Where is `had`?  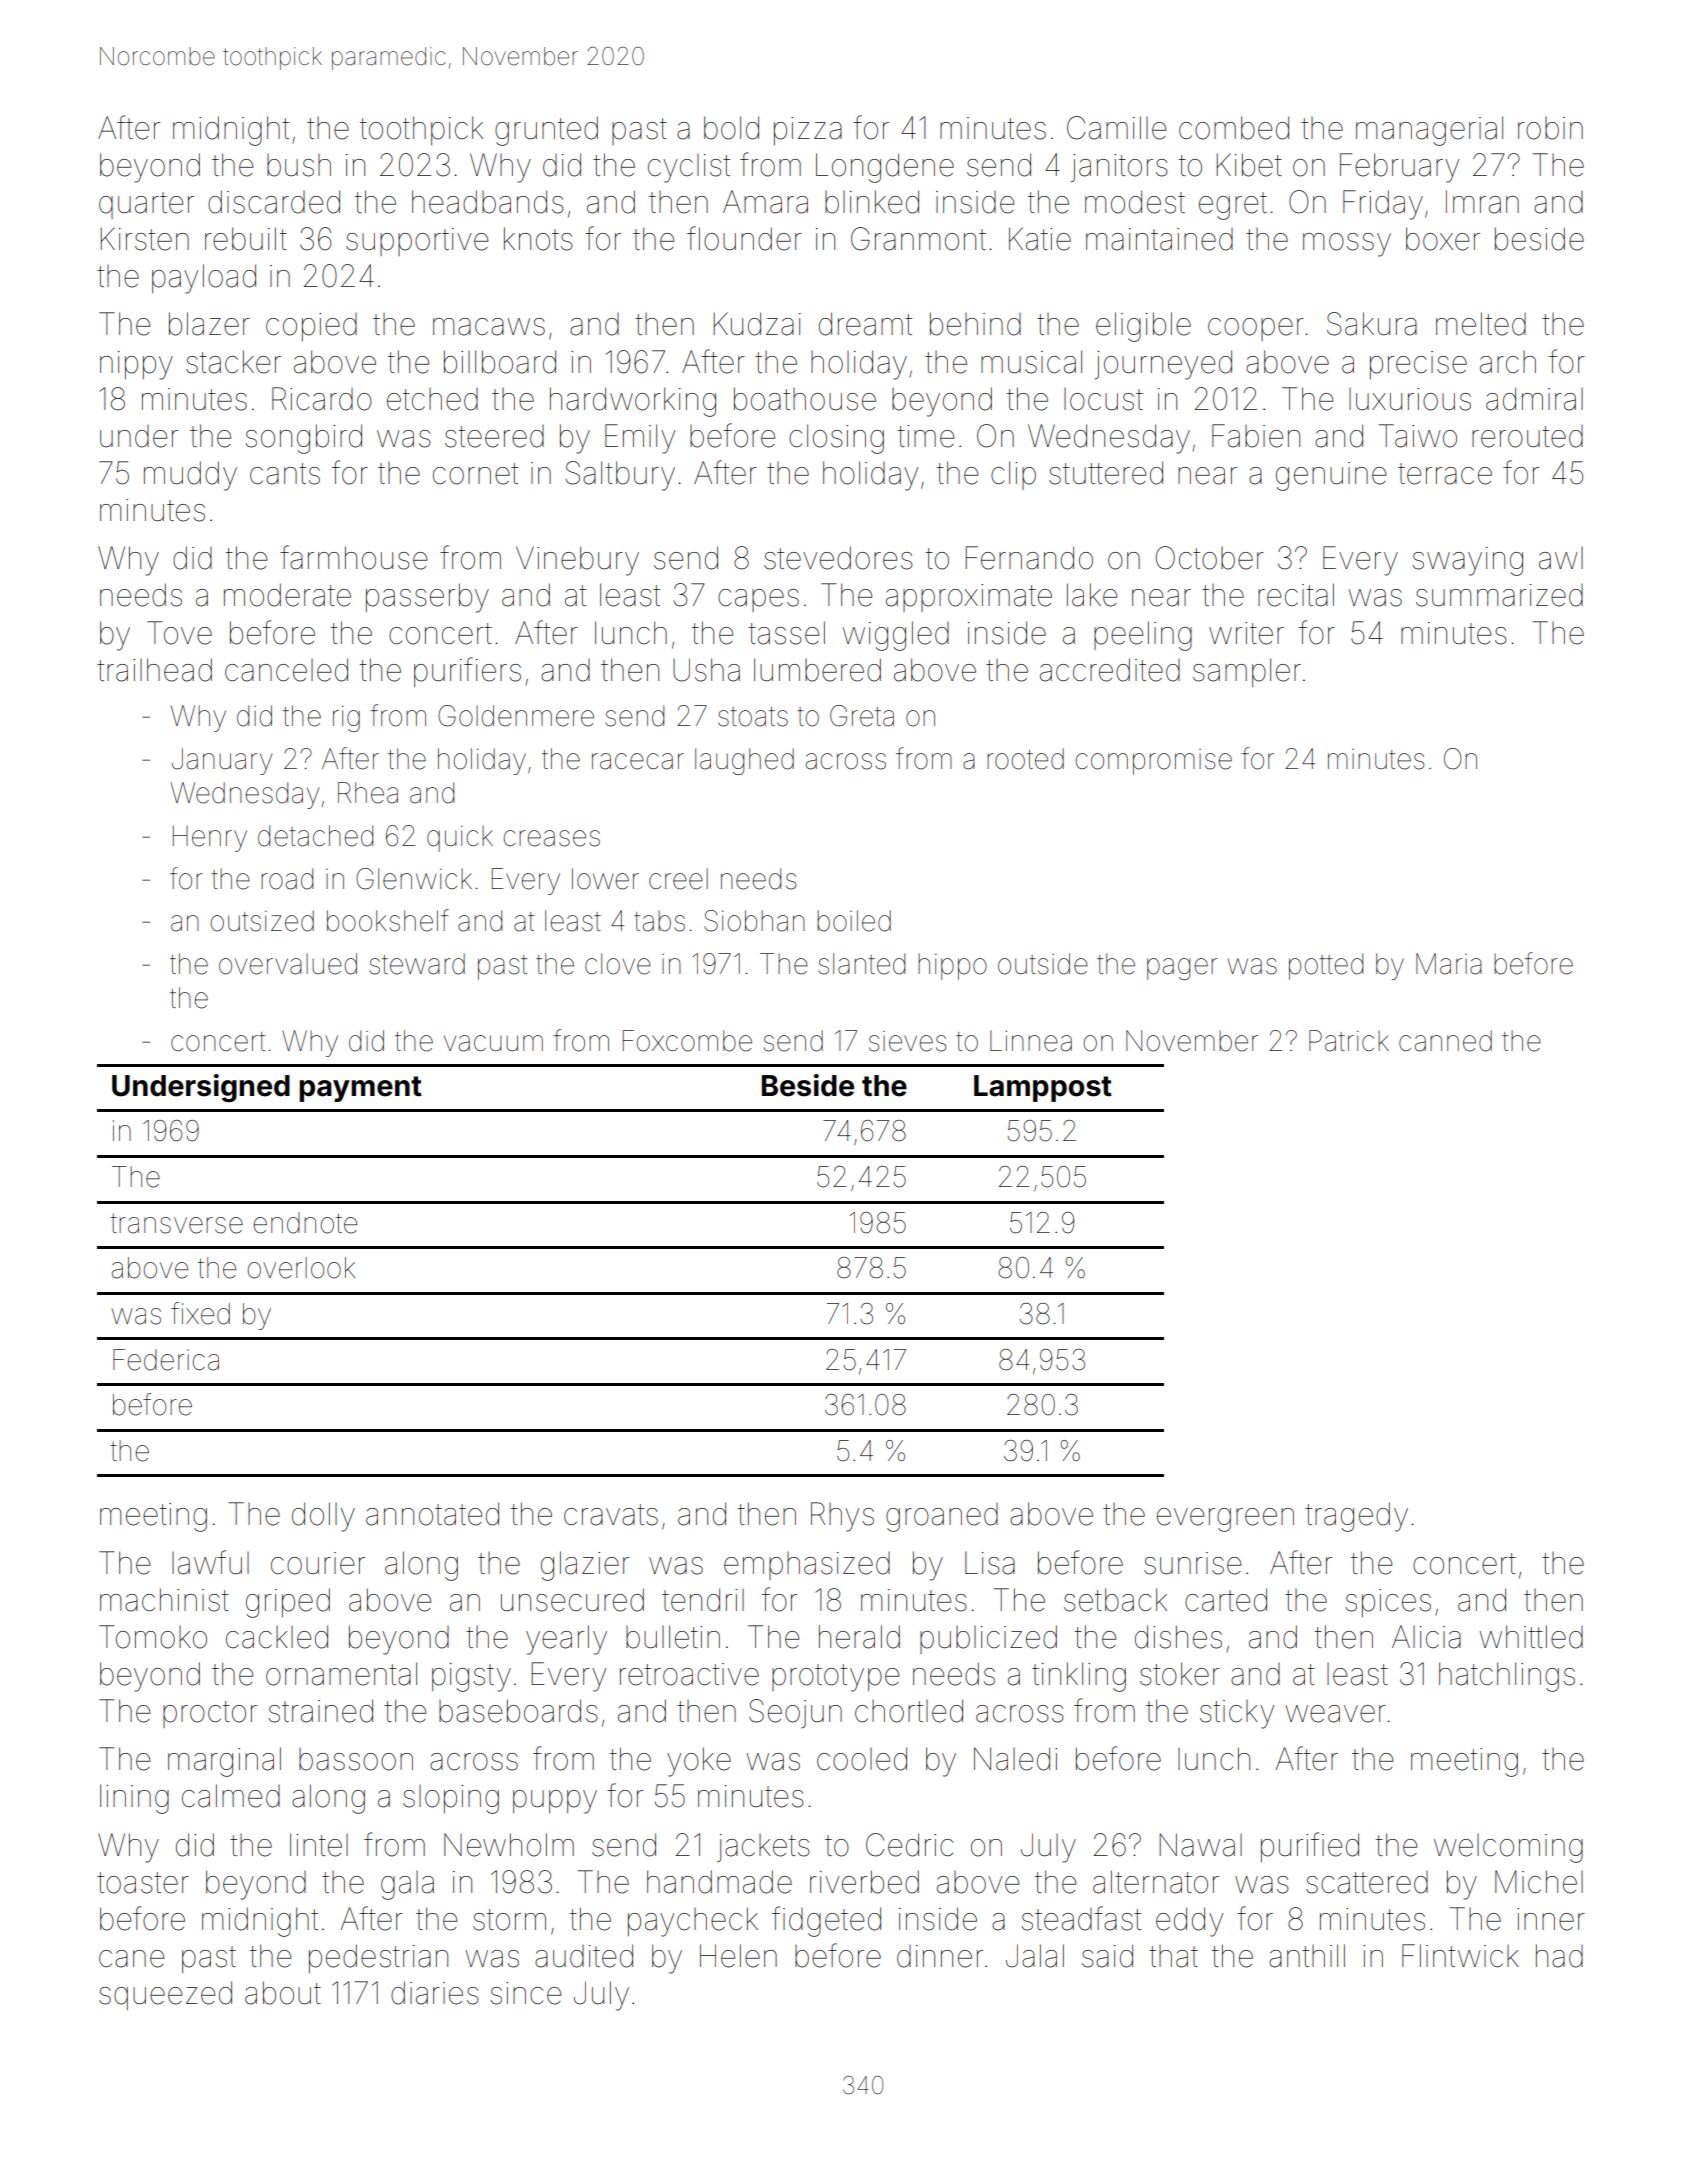 had is located at coordinates (1559, 1956).
